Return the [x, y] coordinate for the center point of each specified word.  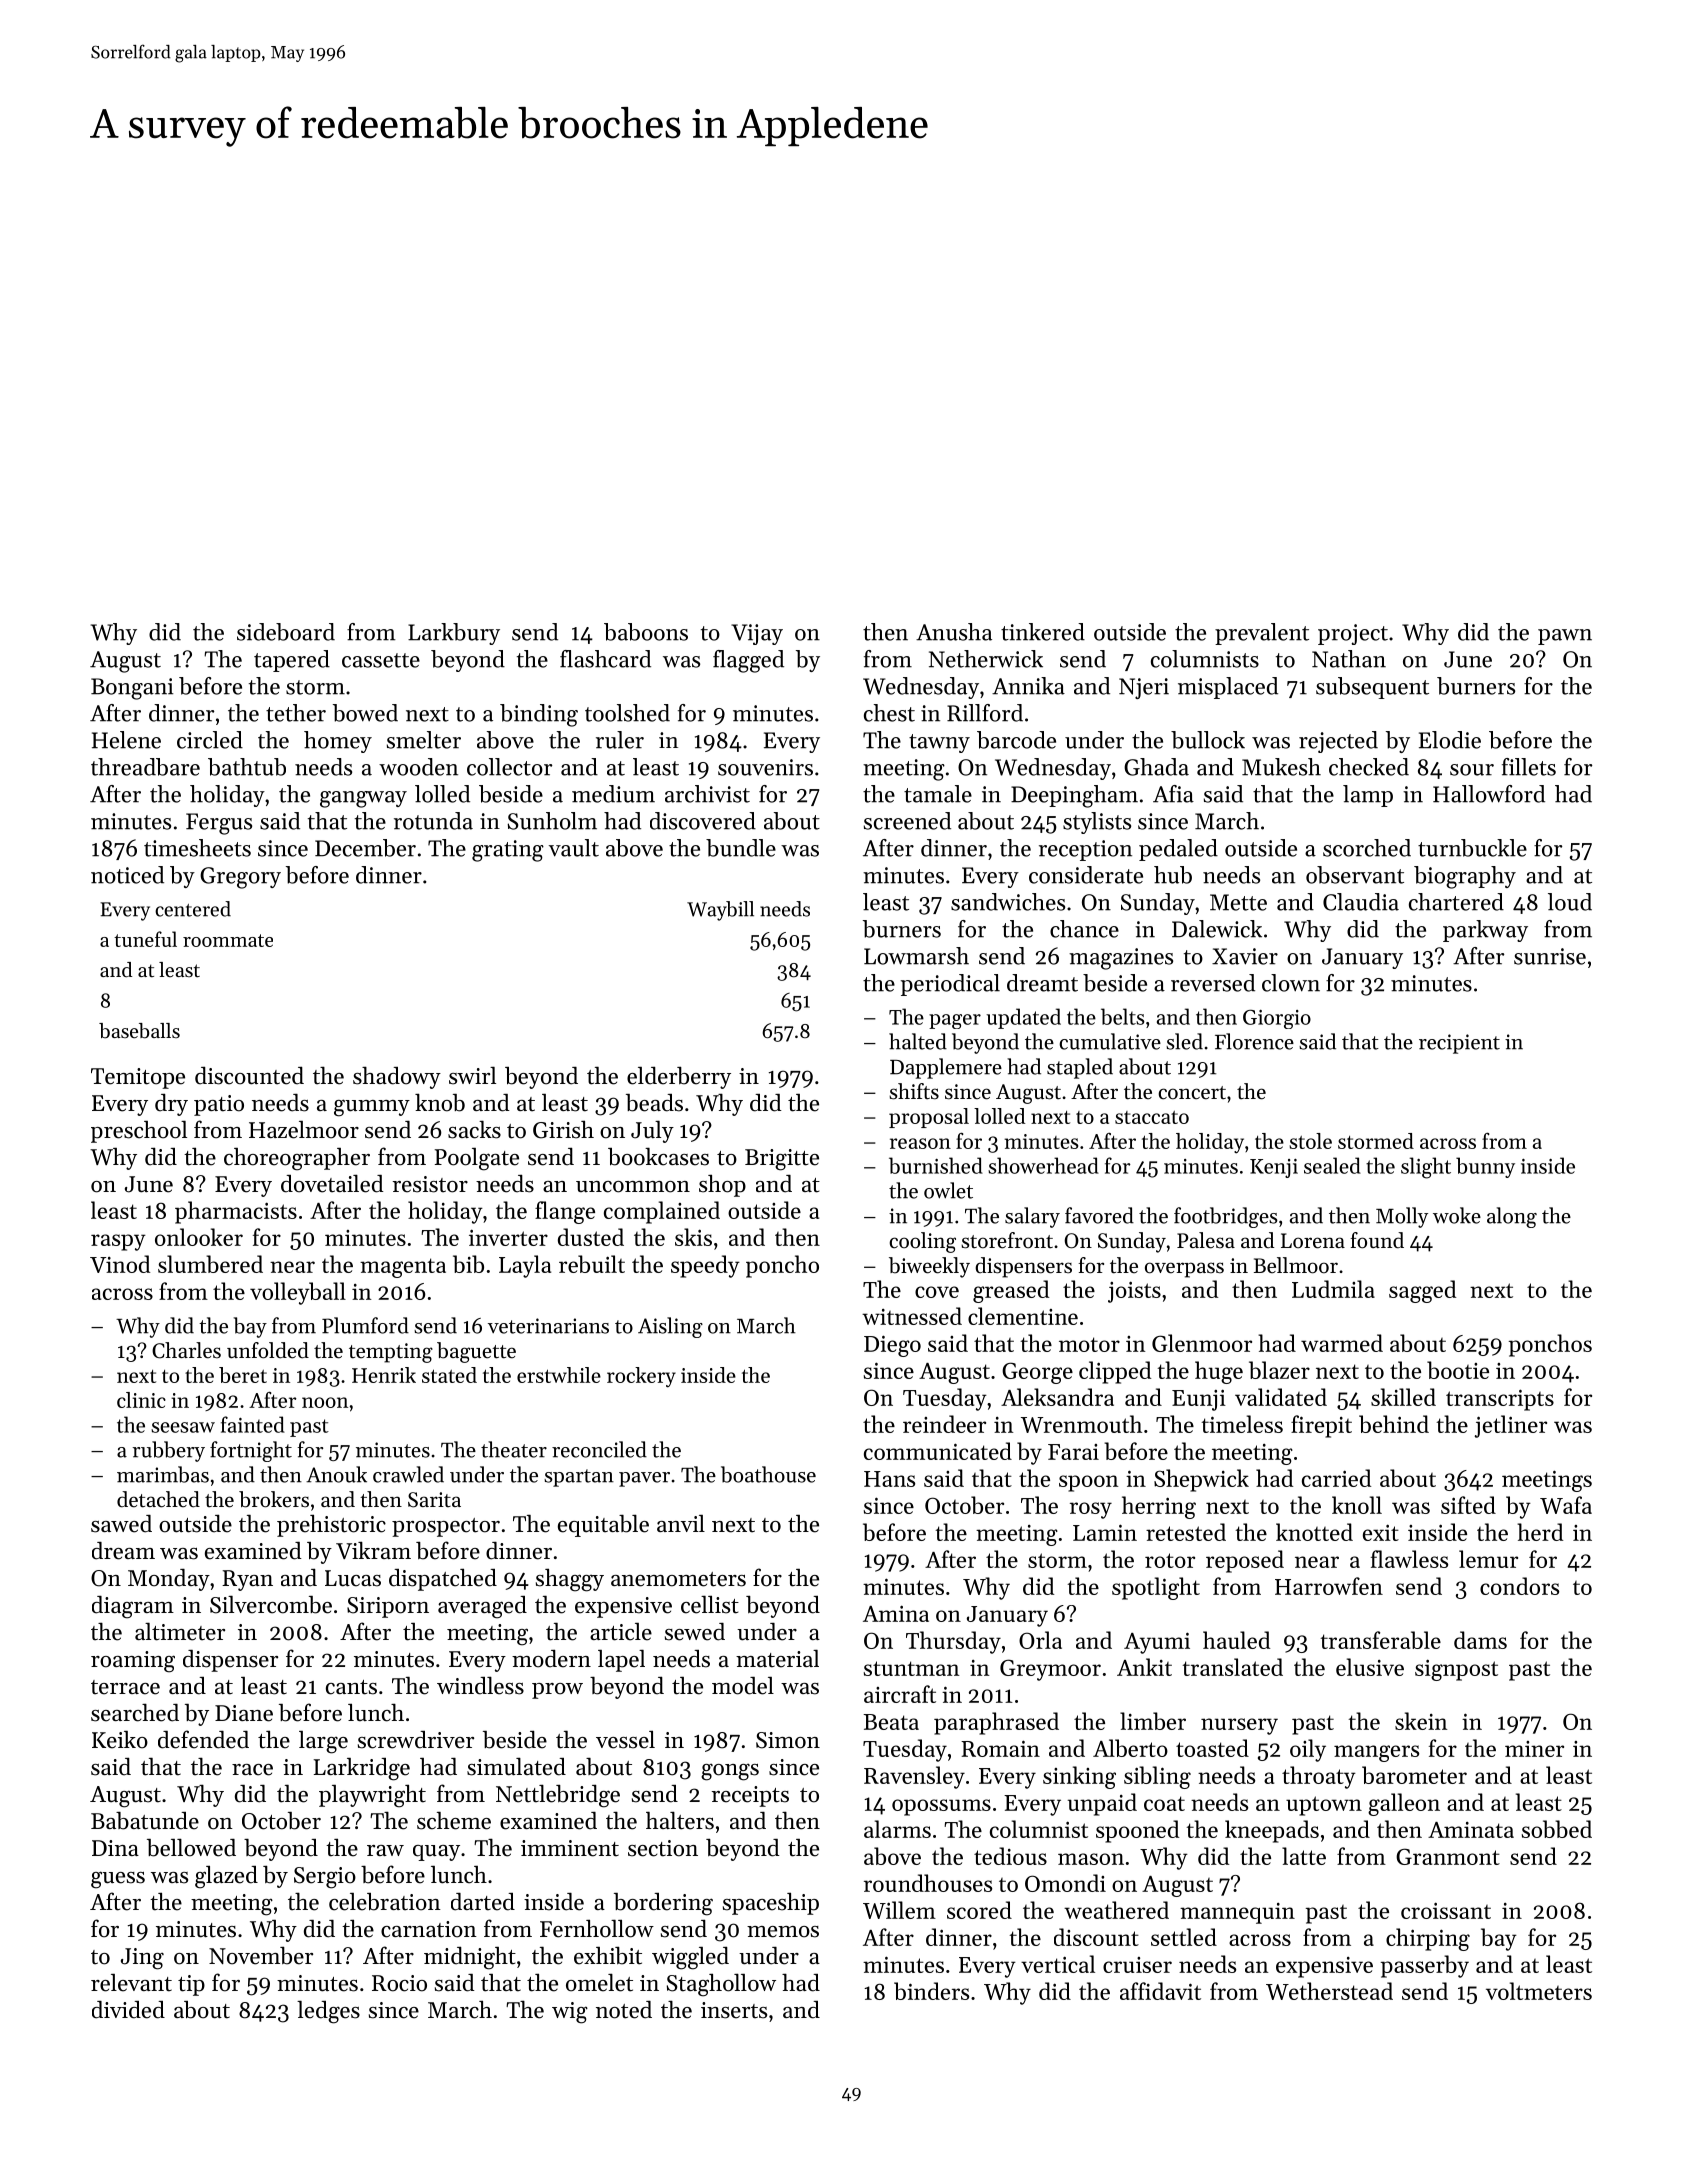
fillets [1529, 767]
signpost [1456, 1670]
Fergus [219, 824]
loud [1570, 902]
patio [219, 1105]
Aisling [670, 1327]
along [1512, 1217]
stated [449, 1375]
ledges [328, 2012]
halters [680, 1820]
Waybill [720, 911]
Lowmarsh [916, 956]
